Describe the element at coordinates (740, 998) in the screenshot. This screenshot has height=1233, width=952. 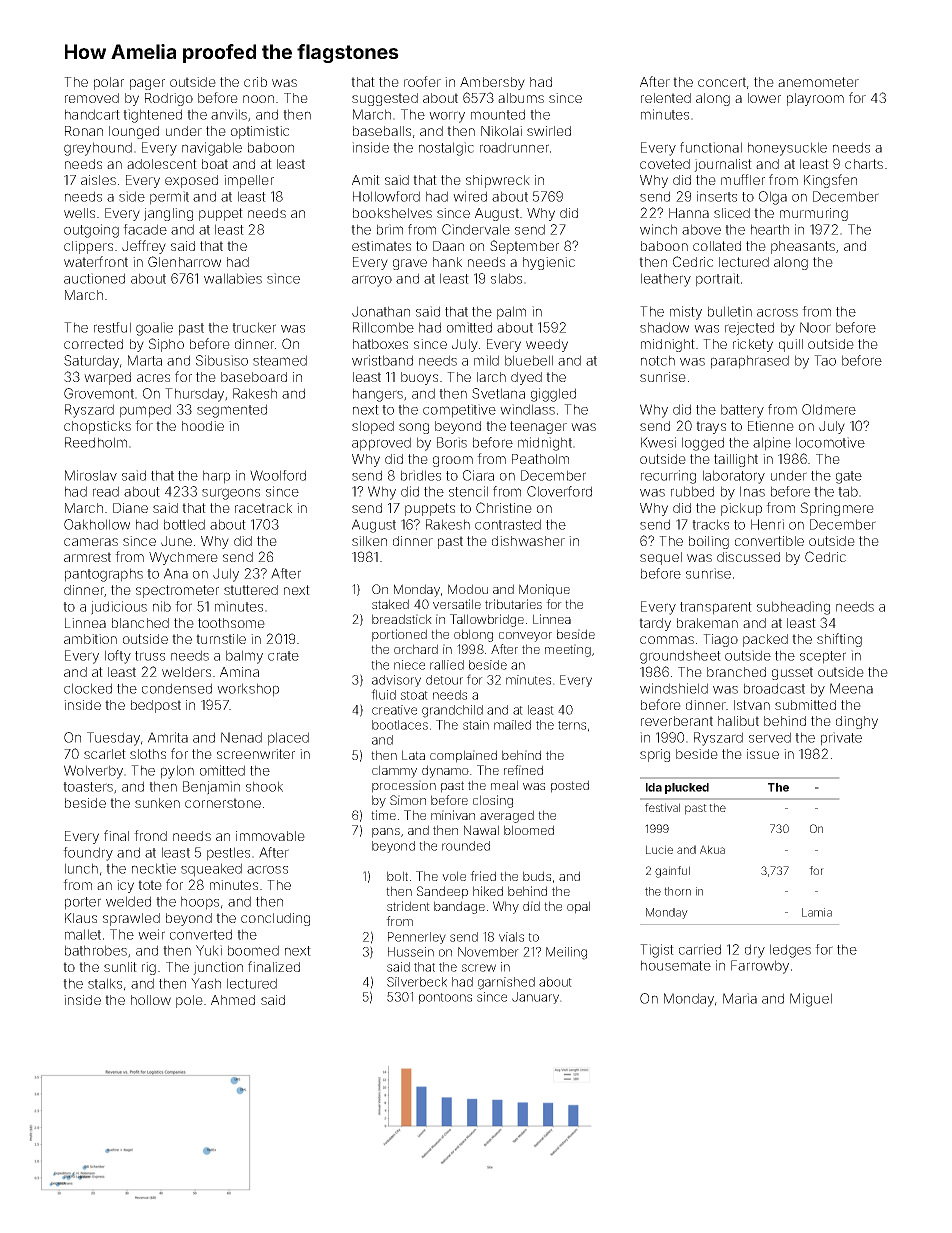
I see `Maria` at that location.
